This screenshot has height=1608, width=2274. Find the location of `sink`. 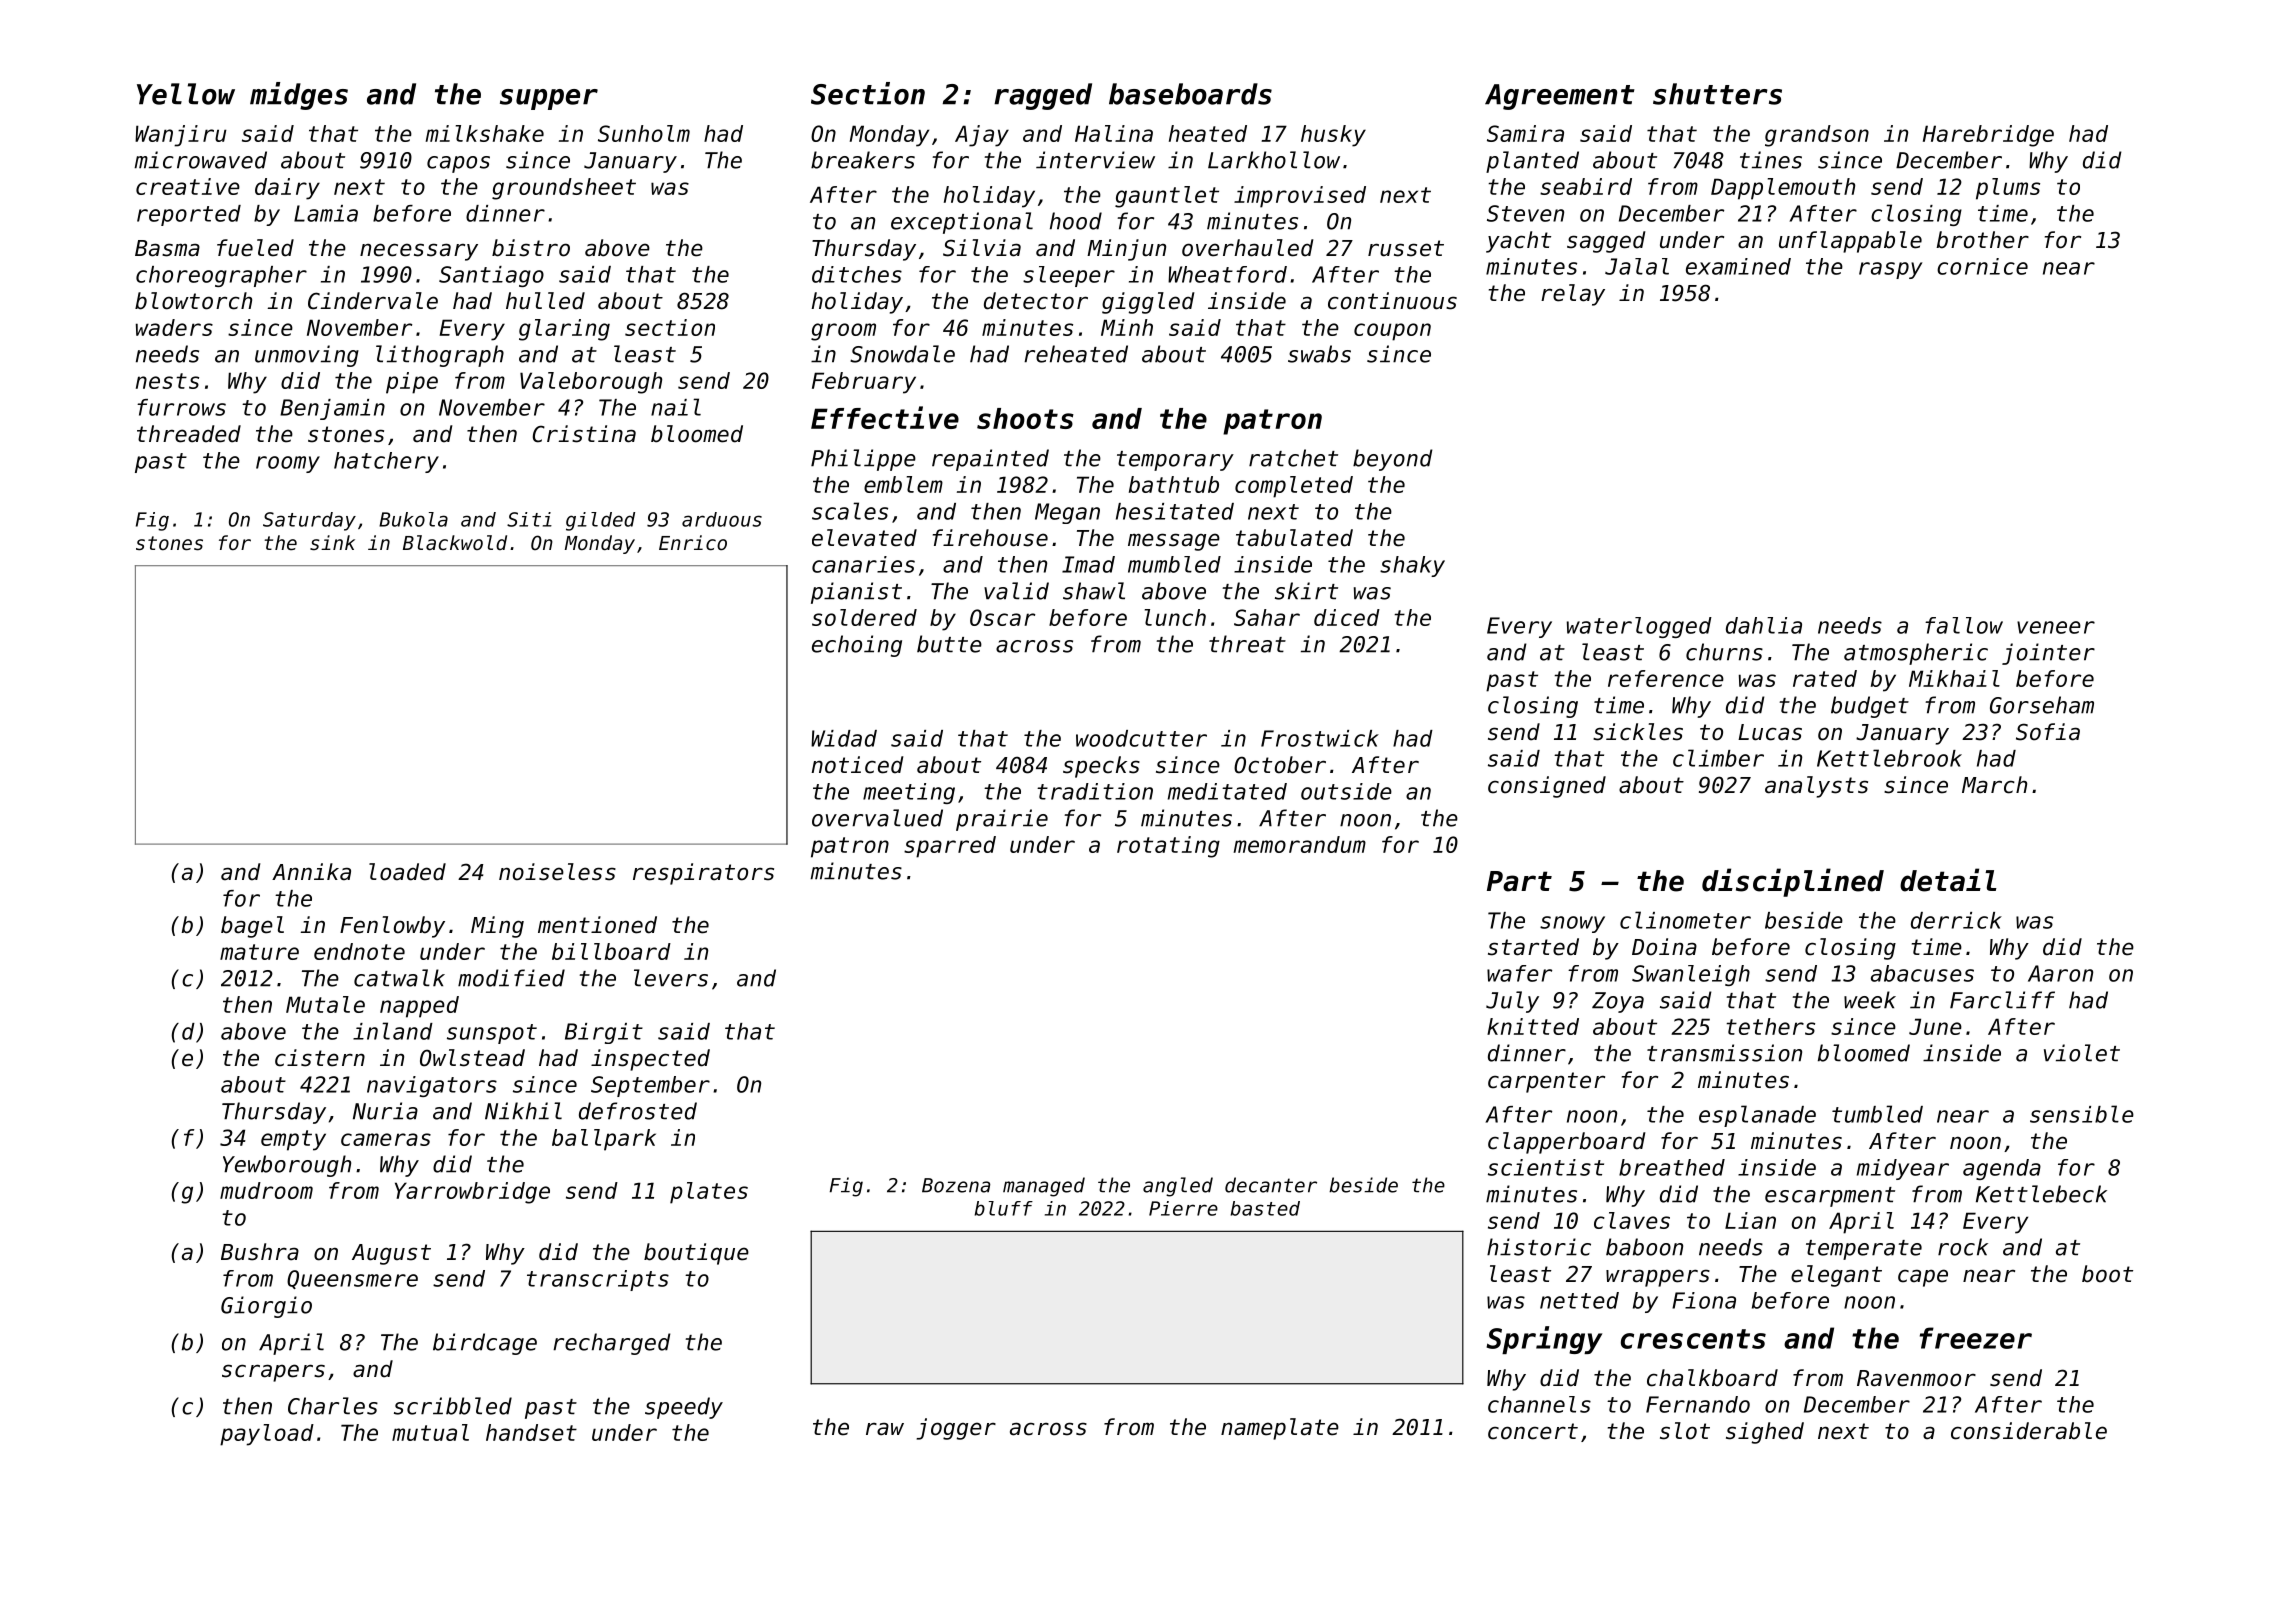

sink is located at coordinates (332, 543).
